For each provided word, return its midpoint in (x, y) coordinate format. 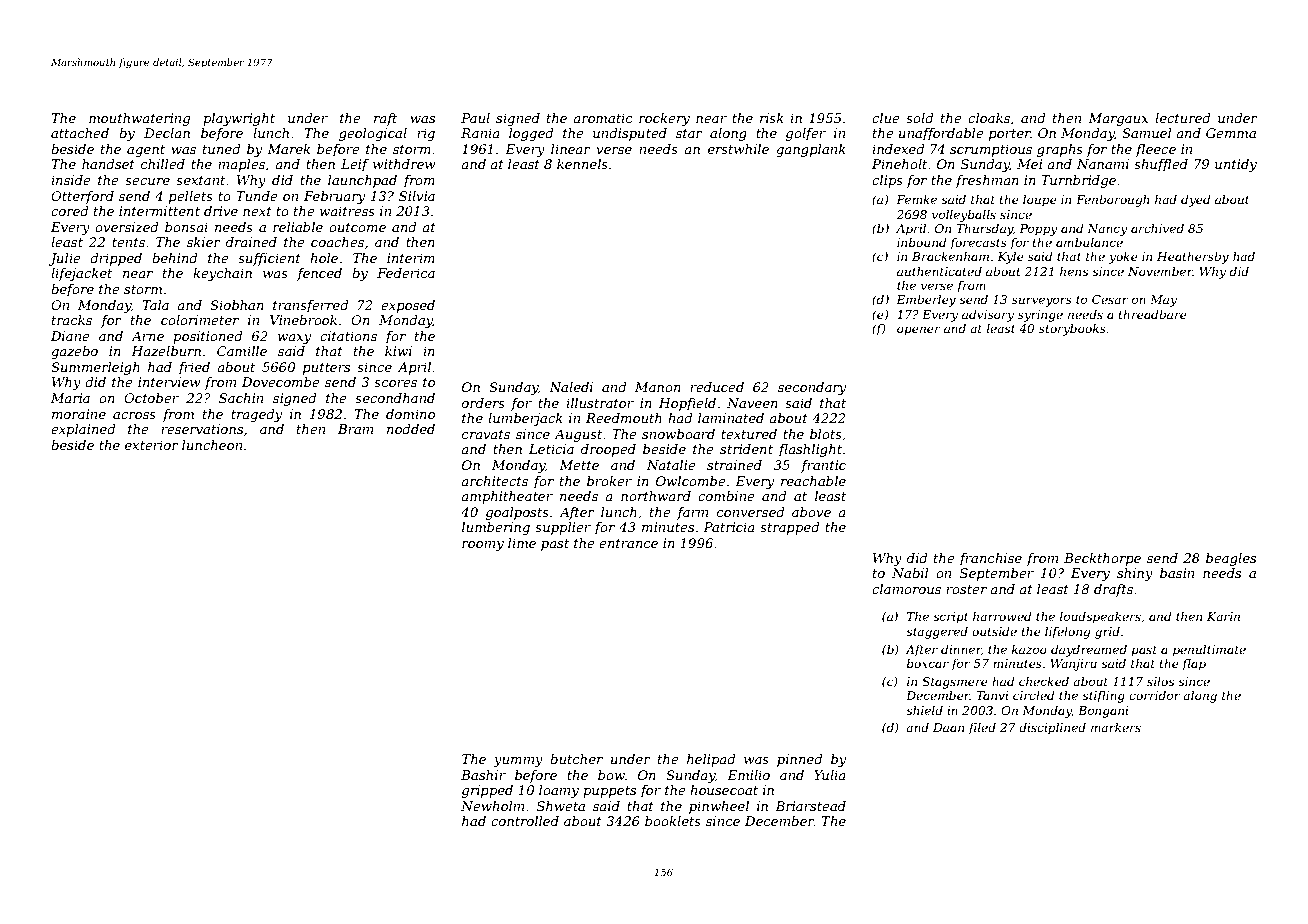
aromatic (603, 118)
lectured (1183, 118)
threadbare (1152, 314)
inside (71, 180)
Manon (658, 387)
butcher (576, 759)
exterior (152, 445)
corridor (1154, 695)
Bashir (483, 775)
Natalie (671, 465)
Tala (155, 305)
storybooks (1072, 330)
